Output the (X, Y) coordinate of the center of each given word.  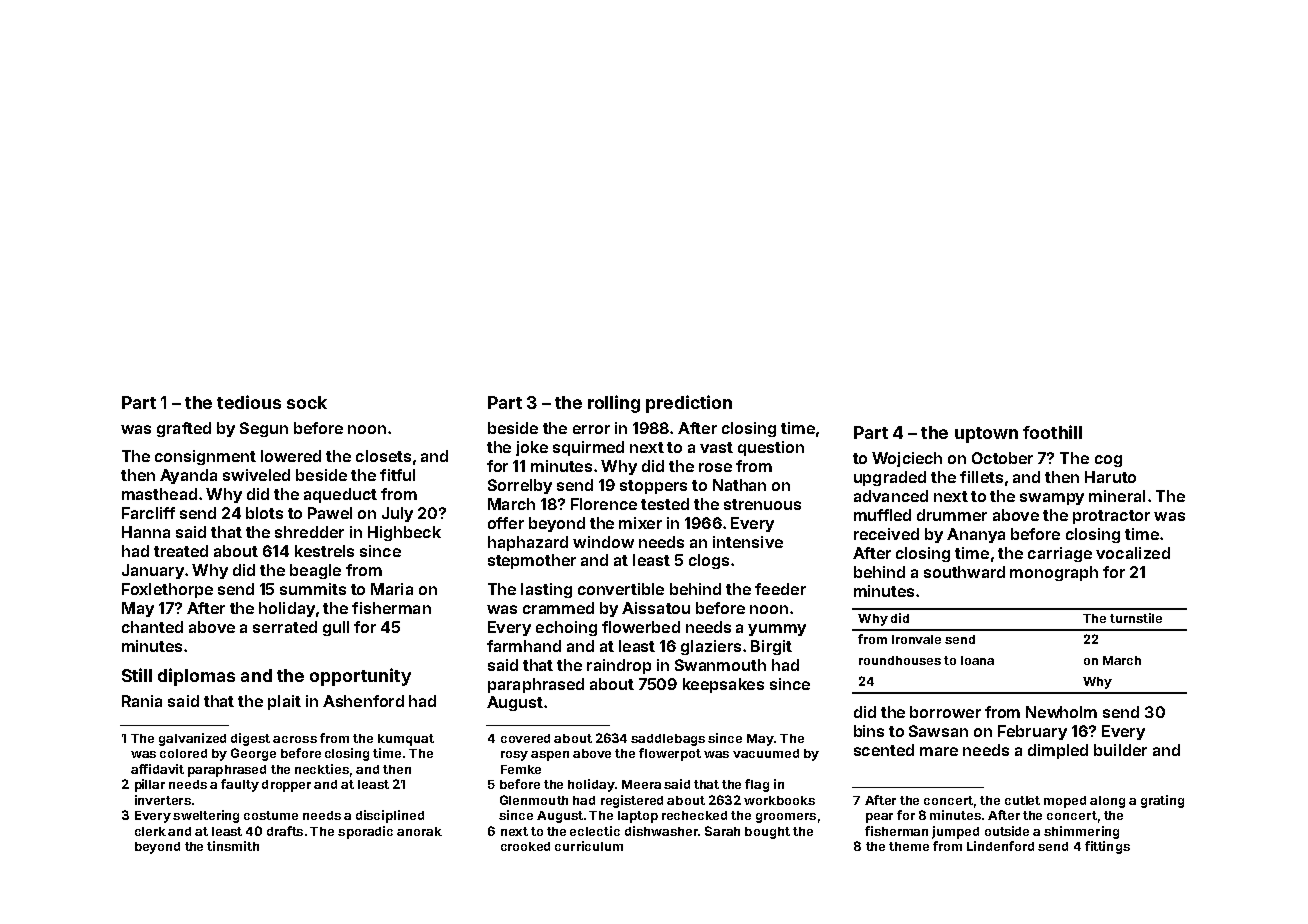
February (1032, 732)
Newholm (1061, 712)
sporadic (365, 832)
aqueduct (340, 495)
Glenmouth (534, 800)
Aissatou (656, 608)
